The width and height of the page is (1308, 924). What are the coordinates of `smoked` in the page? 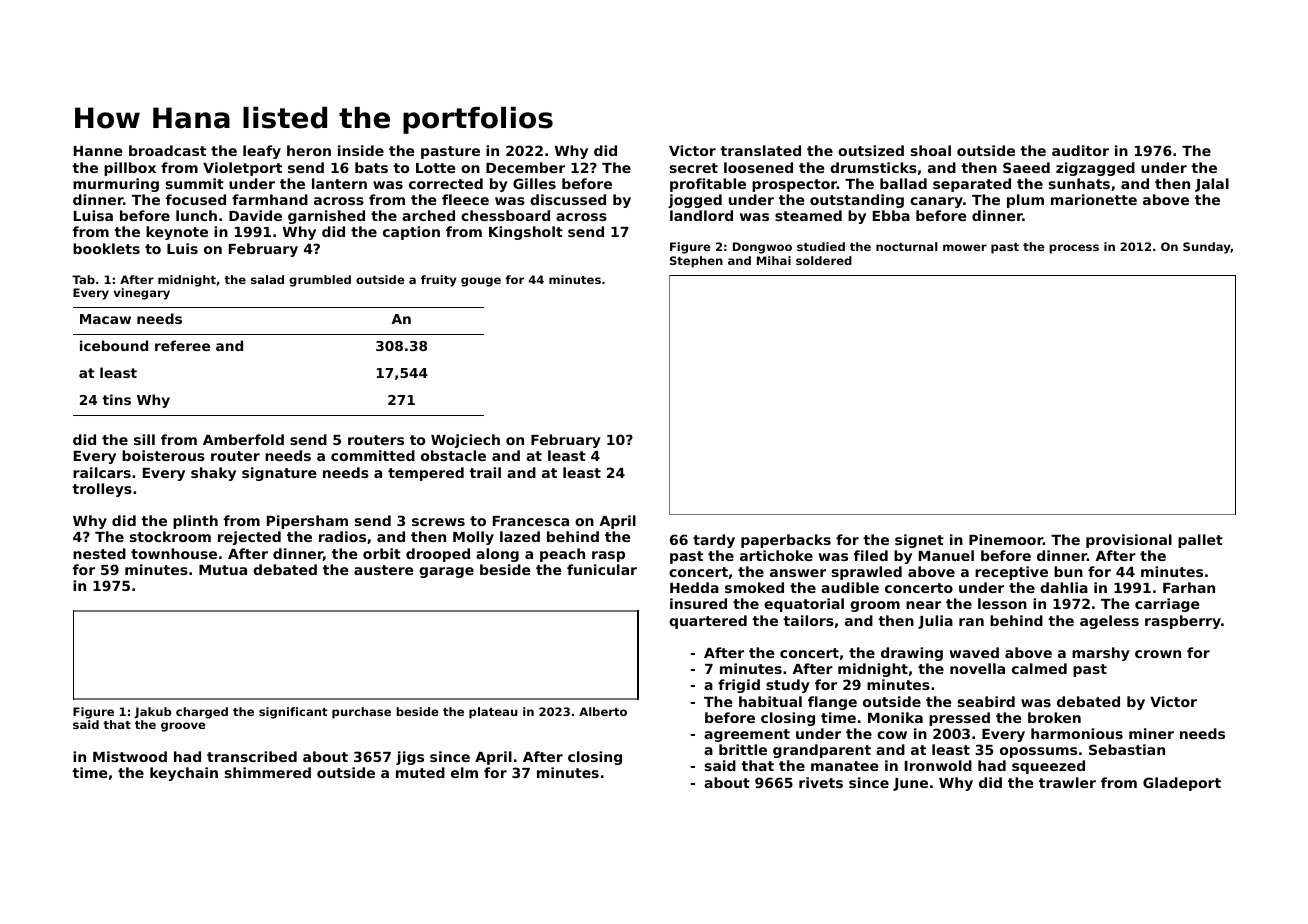 It's located at (754, 587).
